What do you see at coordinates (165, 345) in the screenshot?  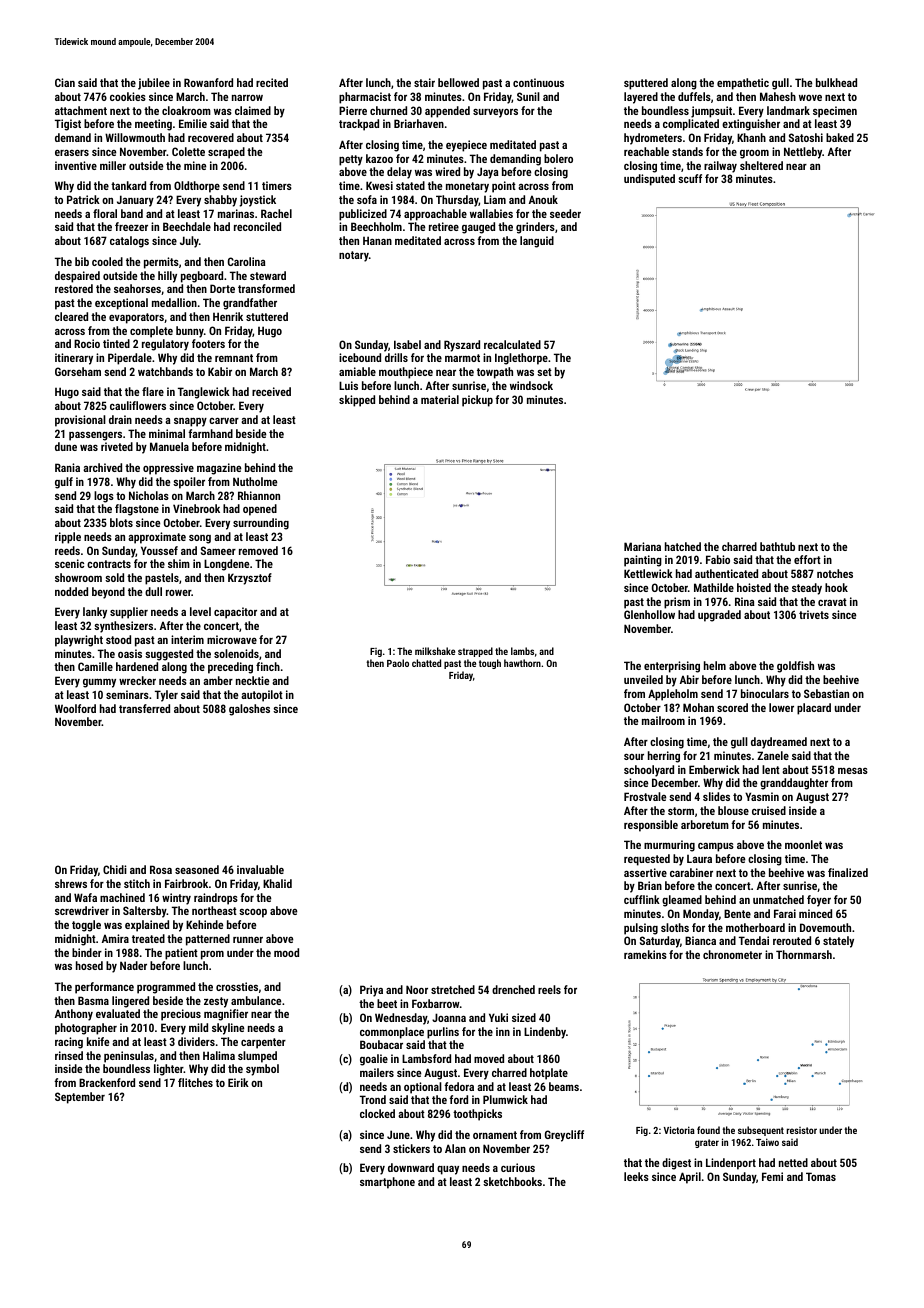 I see `regulatory` at bounding box center [165, 345].
